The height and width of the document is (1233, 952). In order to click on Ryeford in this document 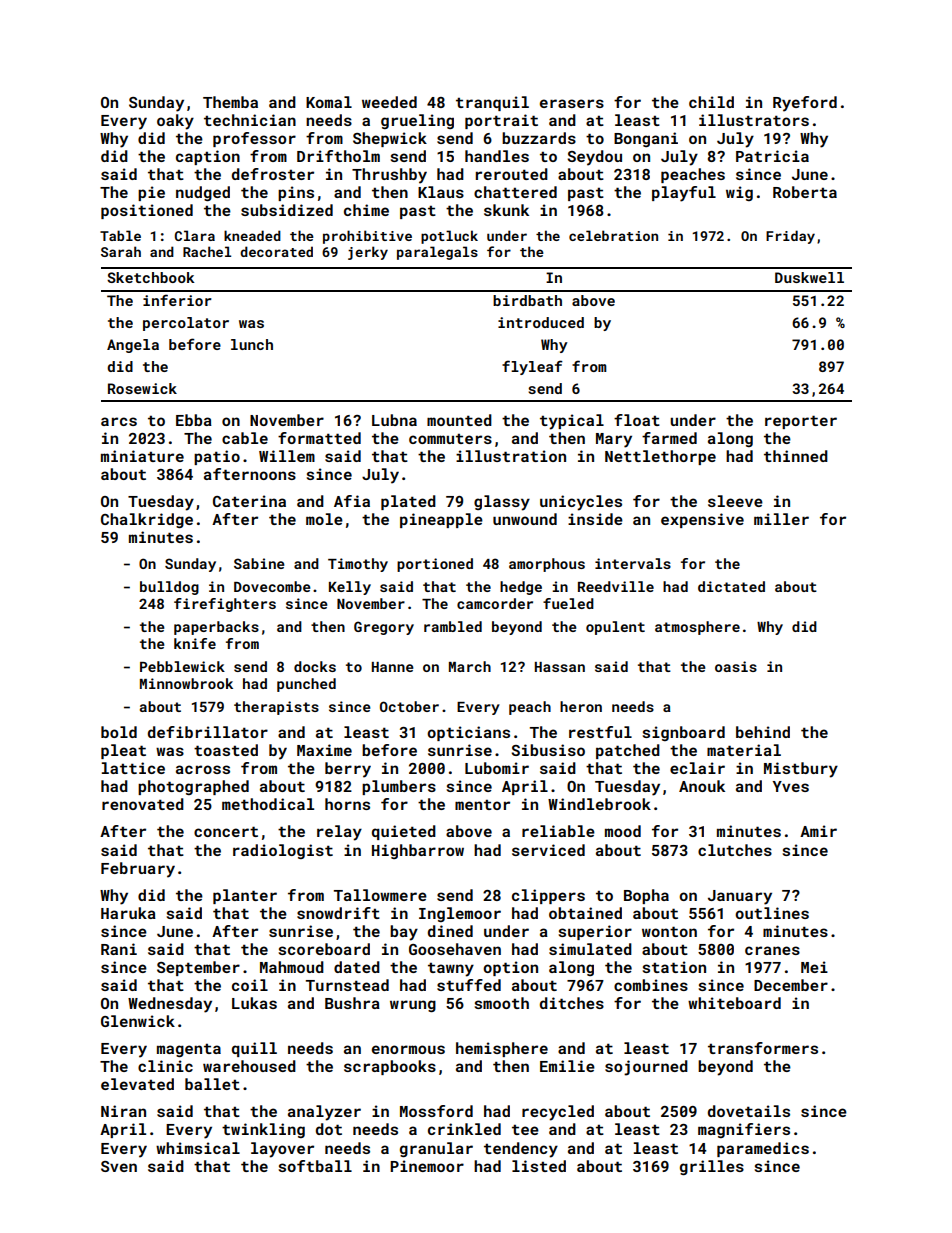, I will do `click(805, 104)`.
